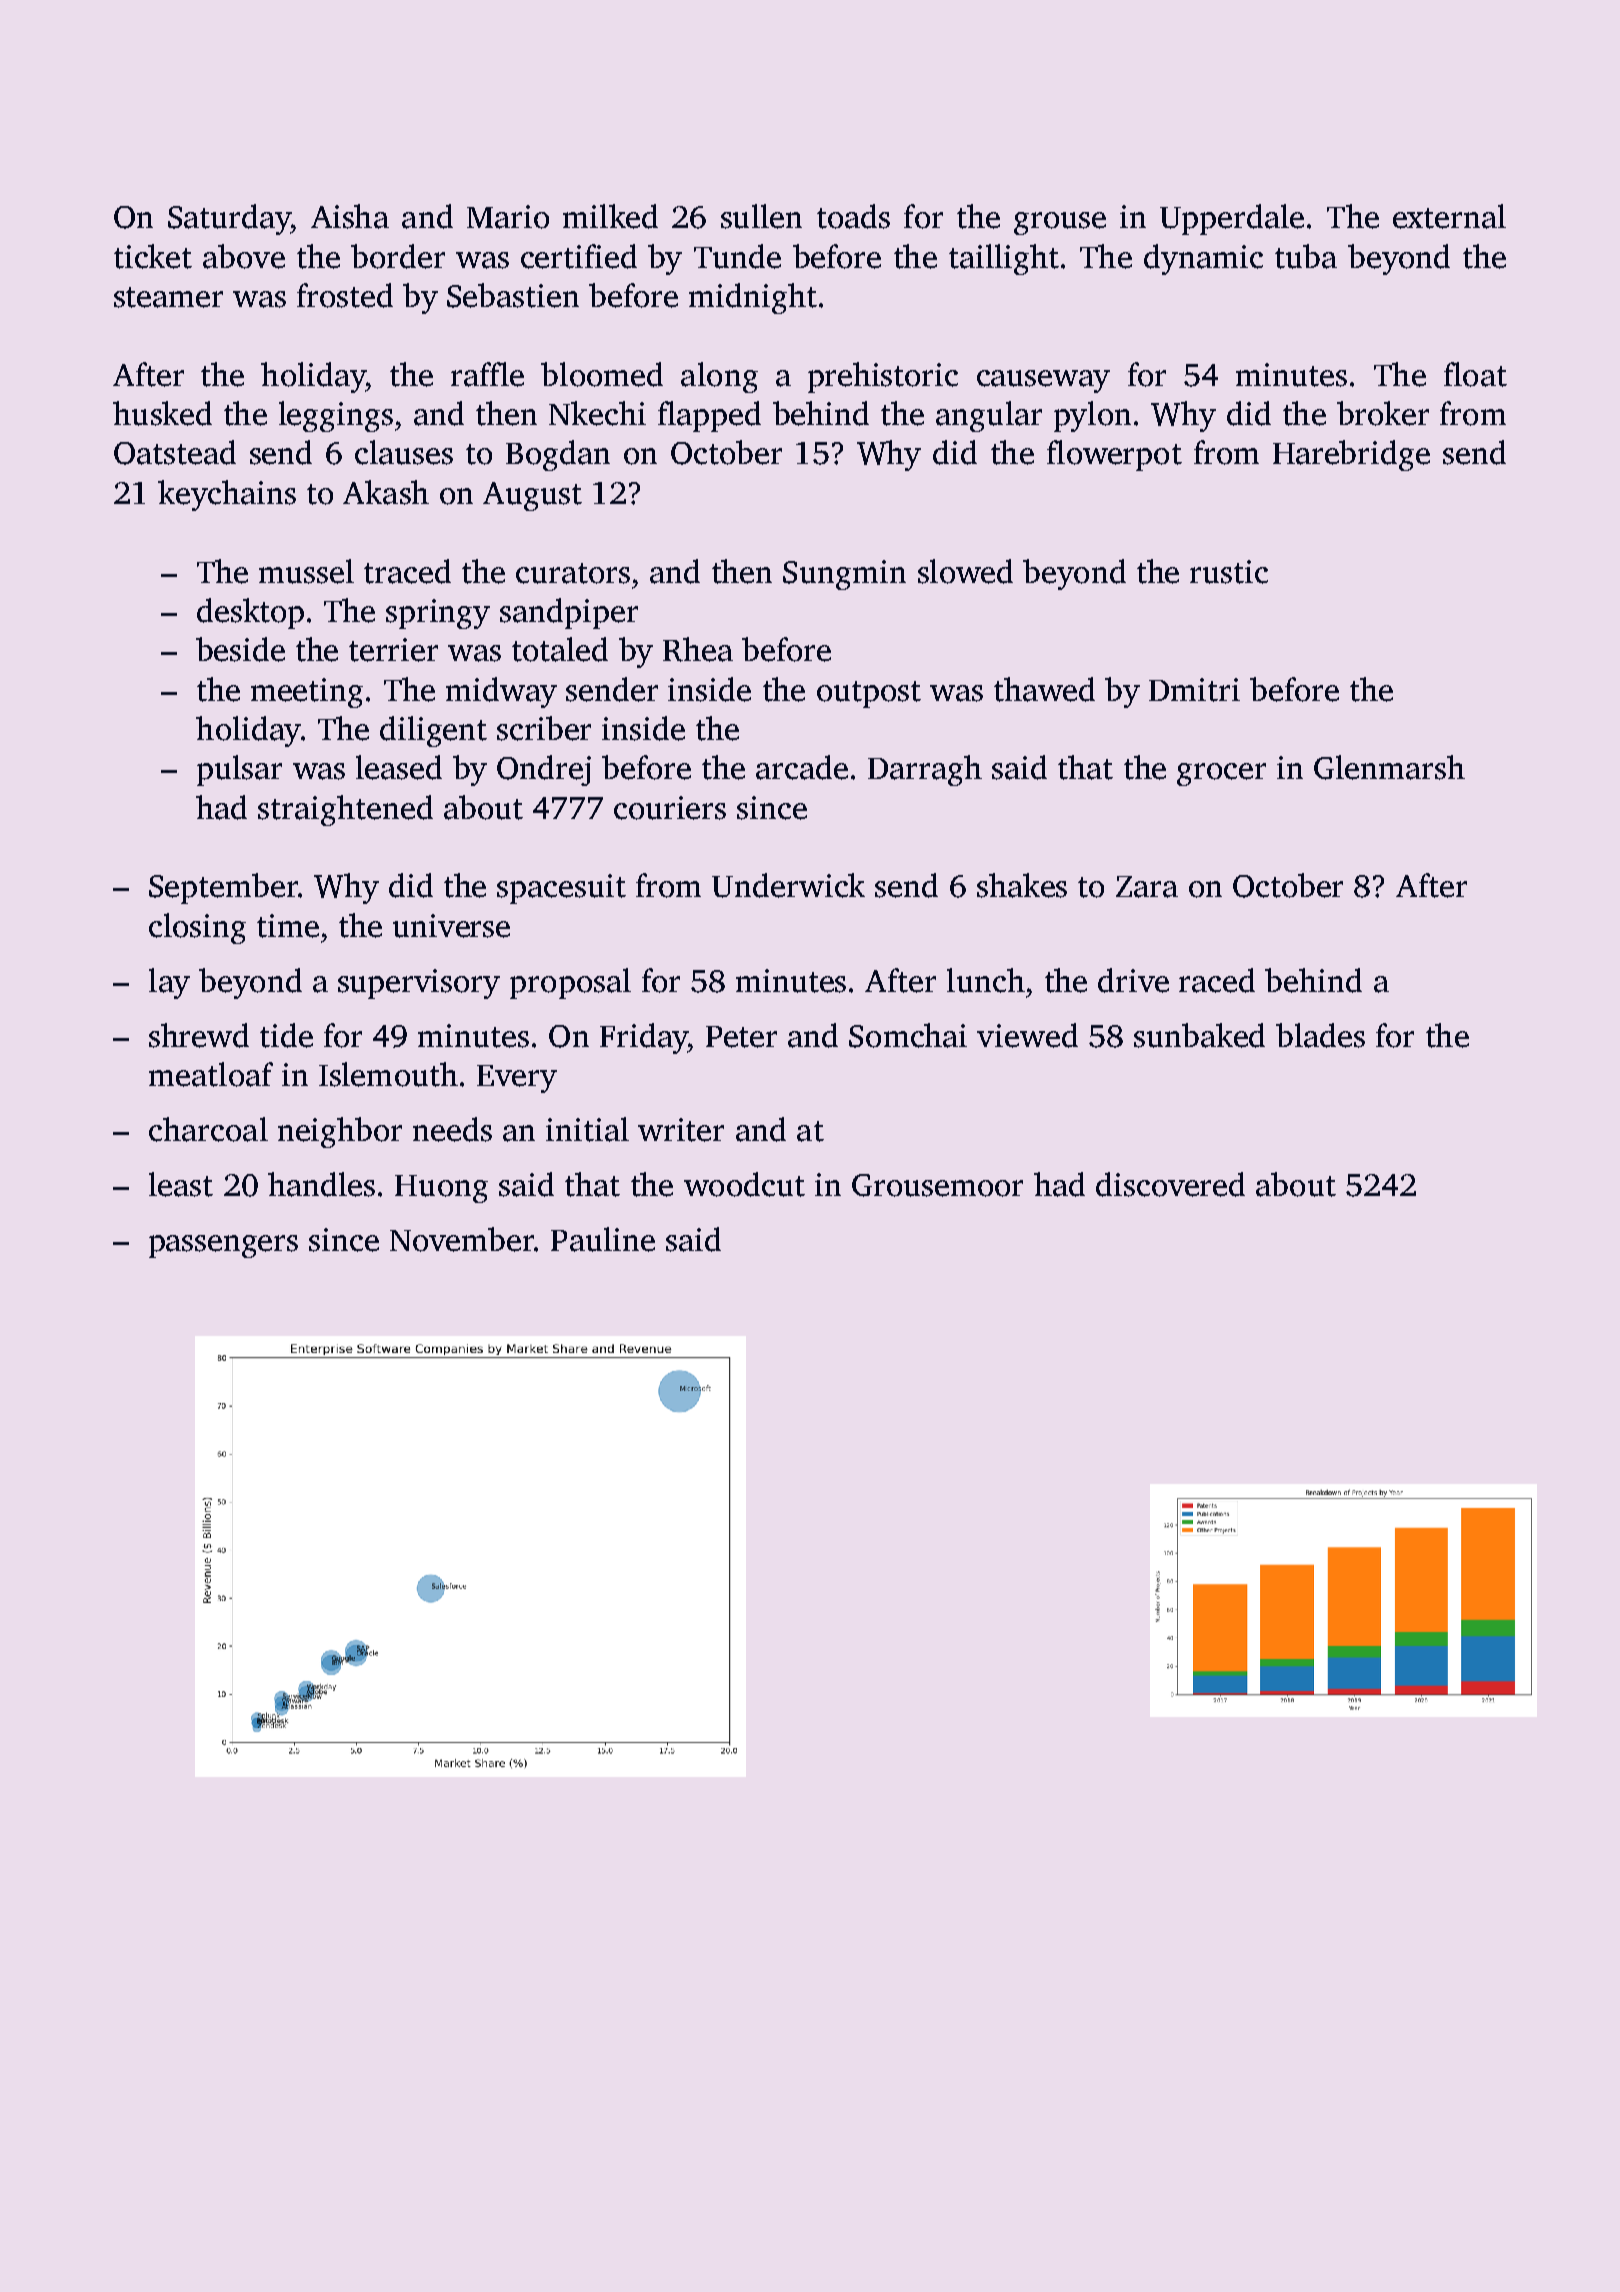 The image size is (1620, 2292). I want to click on Akash, so click(386, 492).
